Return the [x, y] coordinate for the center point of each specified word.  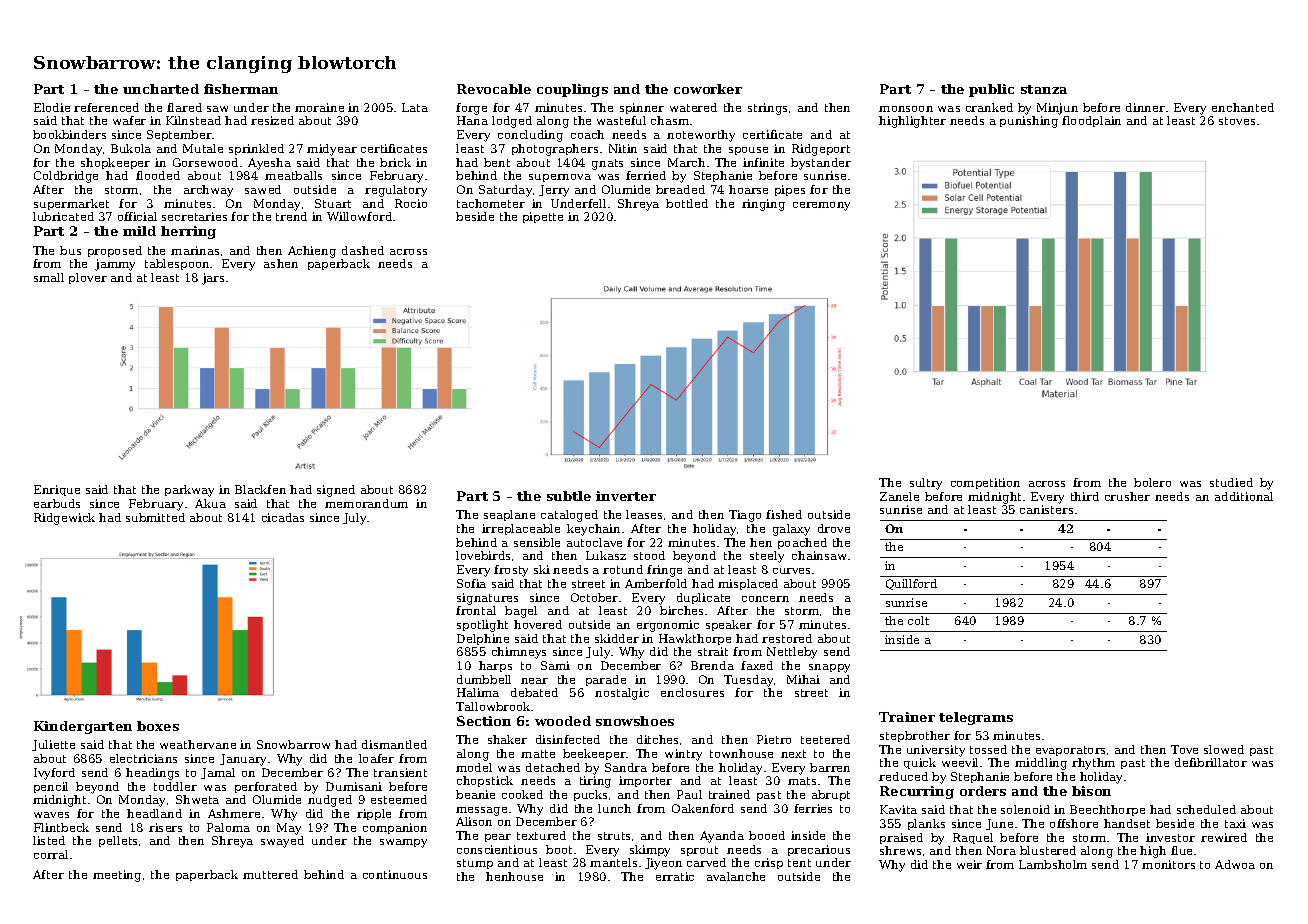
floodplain [1091, 121]
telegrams [976, 718]
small [49, 277]
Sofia [471, 583]
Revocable [494, 89]
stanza [1044, 89]
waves [51, 815]
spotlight [482, 626]
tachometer [491, 203]
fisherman [241, 89]
